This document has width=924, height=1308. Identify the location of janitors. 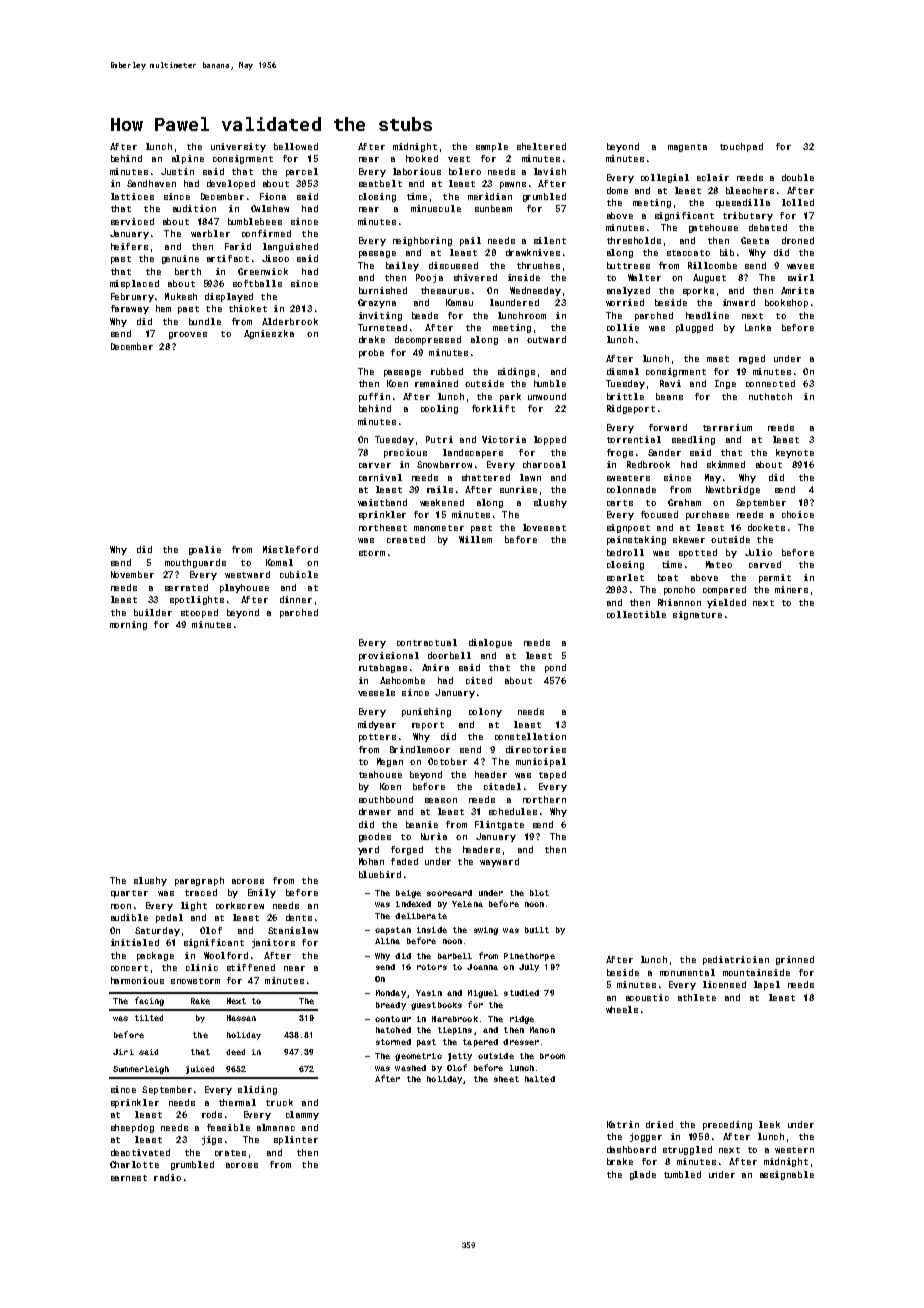
(273, 943).
